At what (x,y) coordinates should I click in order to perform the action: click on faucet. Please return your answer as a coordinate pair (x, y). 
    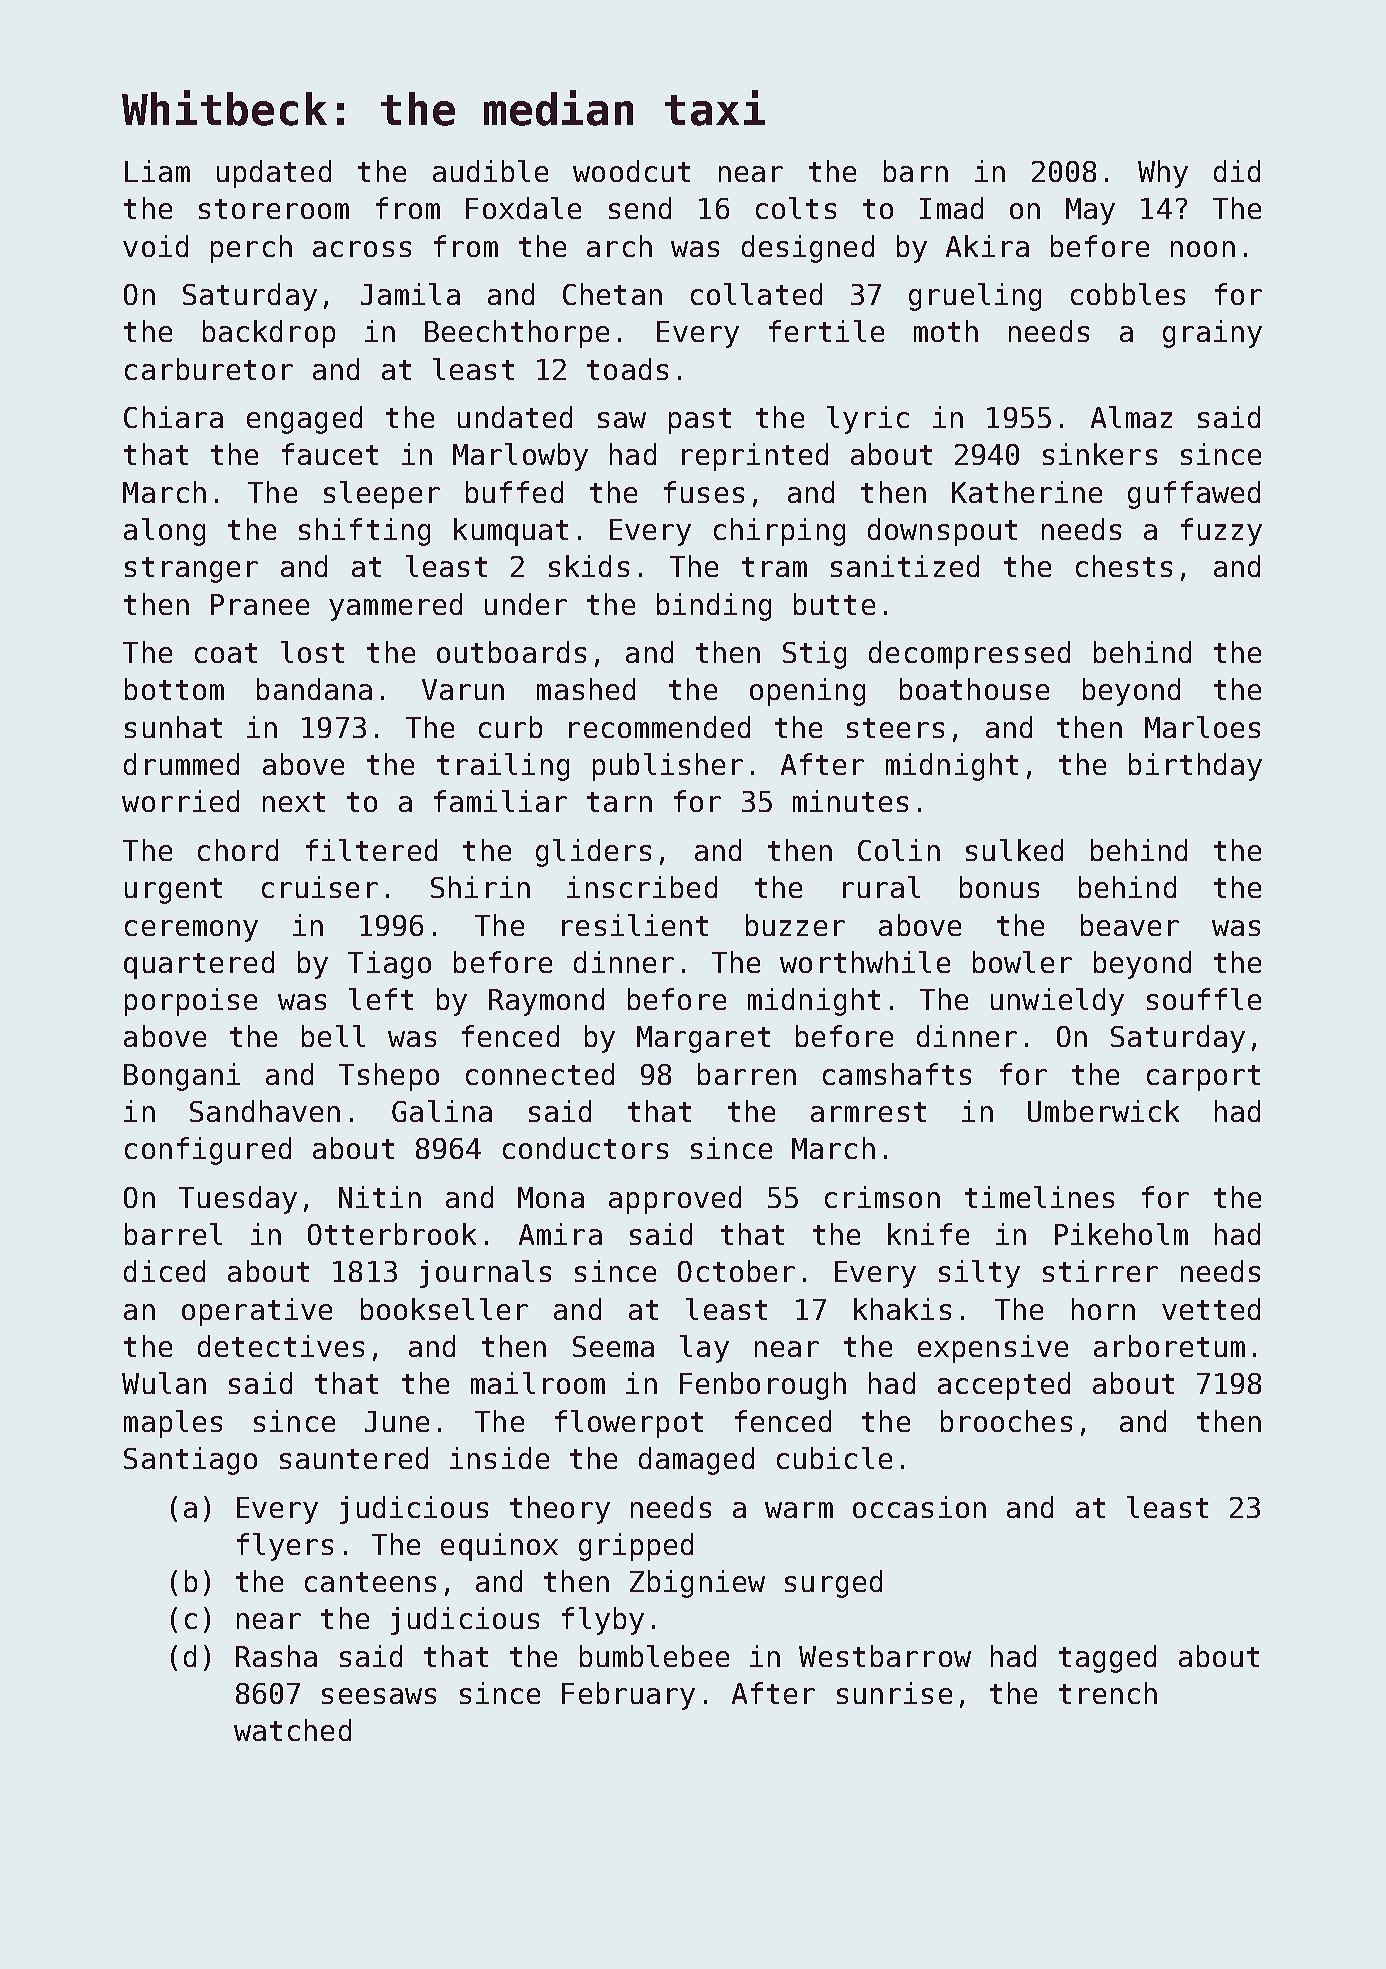
    Looking at the image, I should click on (330, 454).
